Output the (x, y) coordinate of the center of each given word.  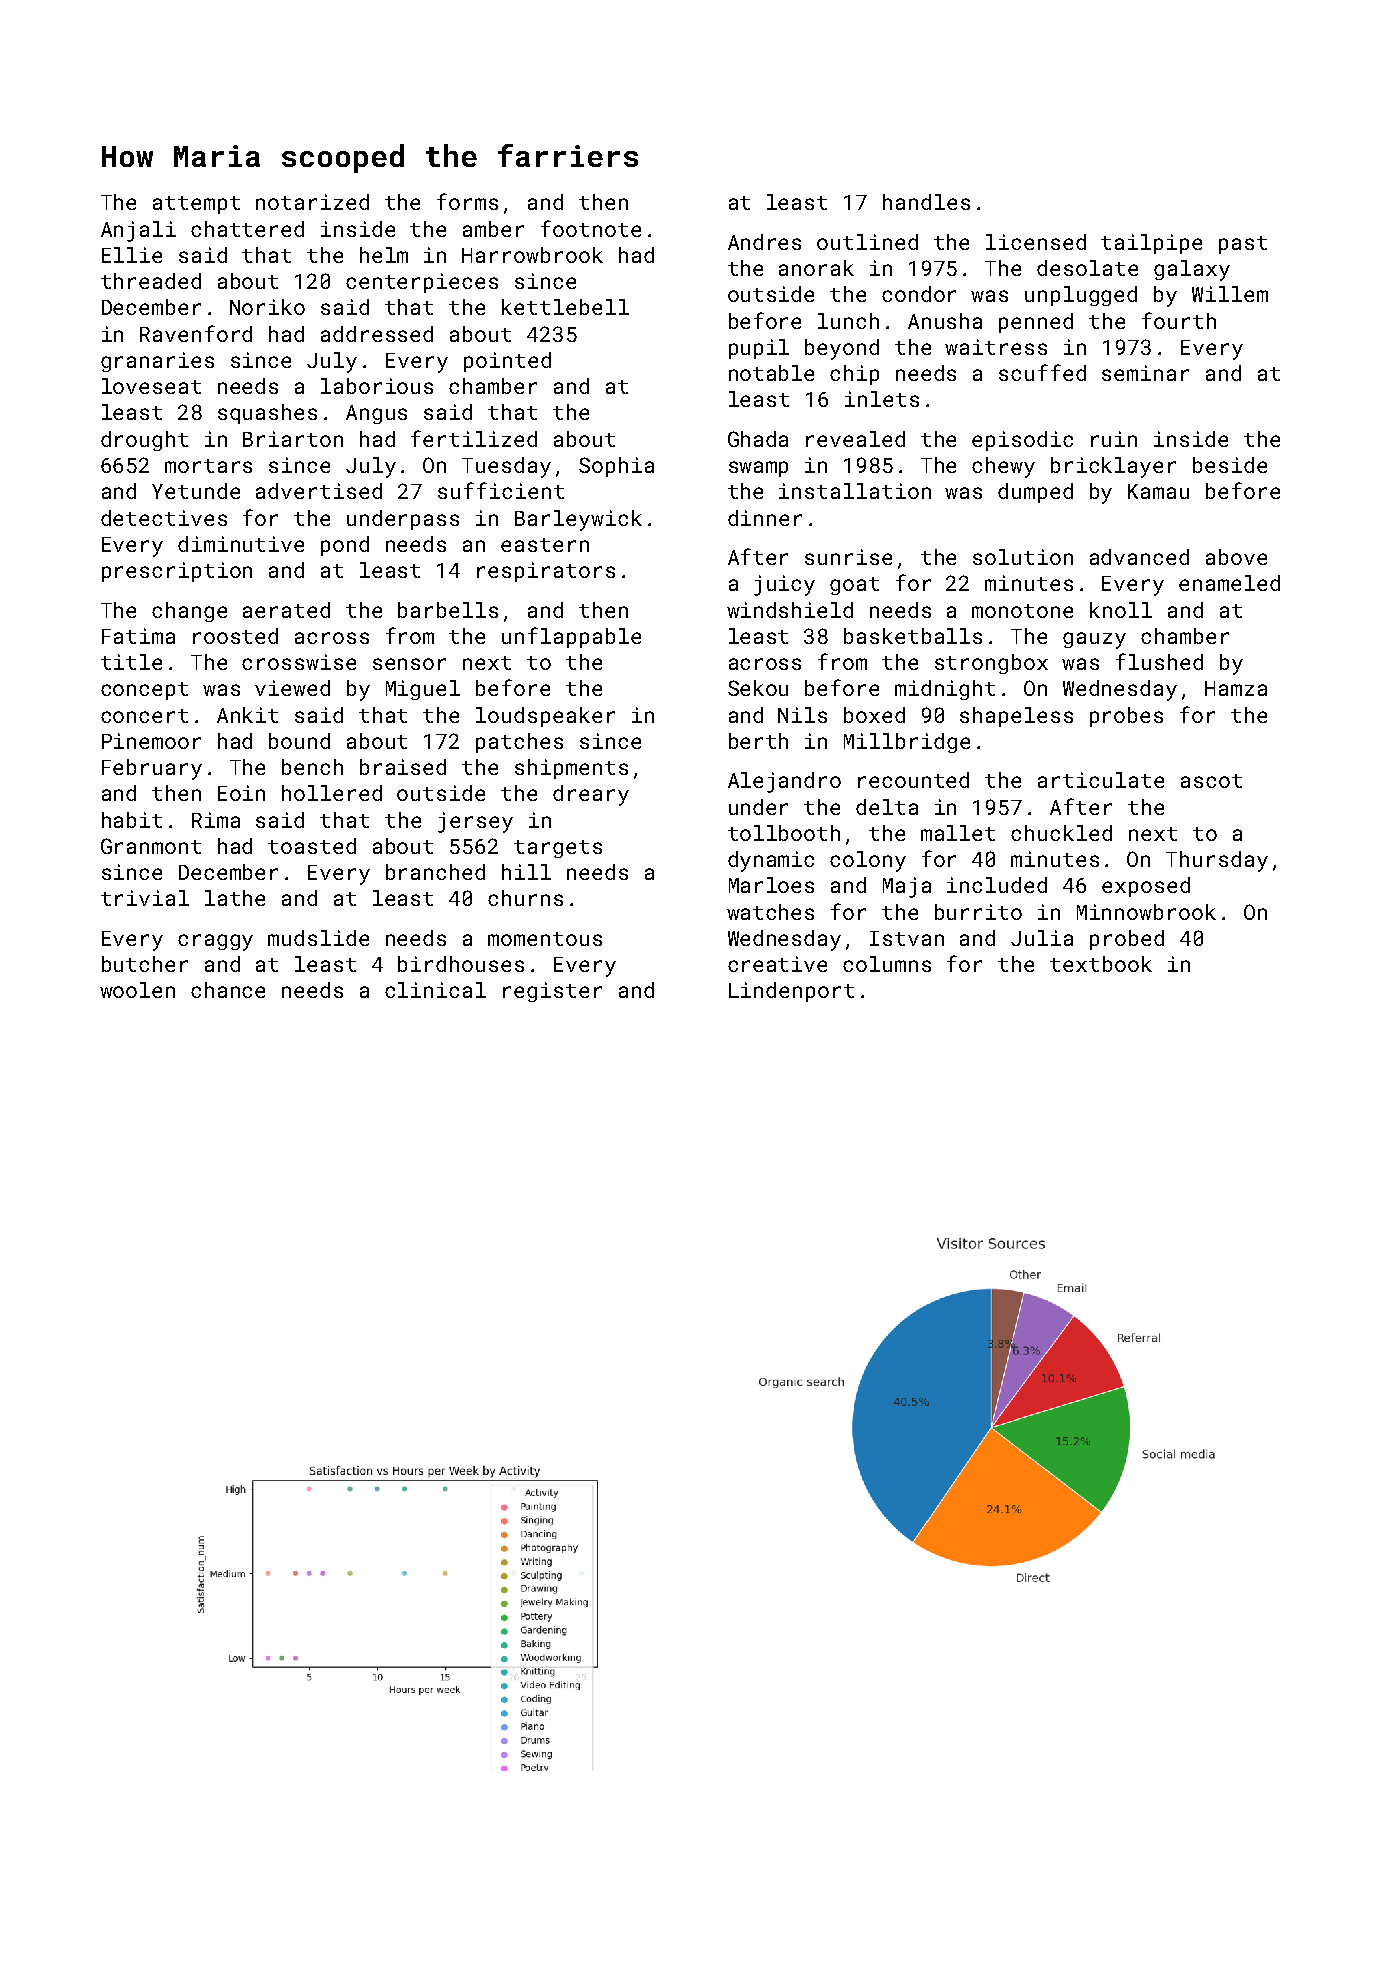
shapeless (1016, 717)
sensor (409, 664)
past (1243, 245)
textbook (1101, 964)
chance (228, 990)
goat (854, 586)
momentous (545, 939)
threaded (151, 281)
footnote (591, 228)
